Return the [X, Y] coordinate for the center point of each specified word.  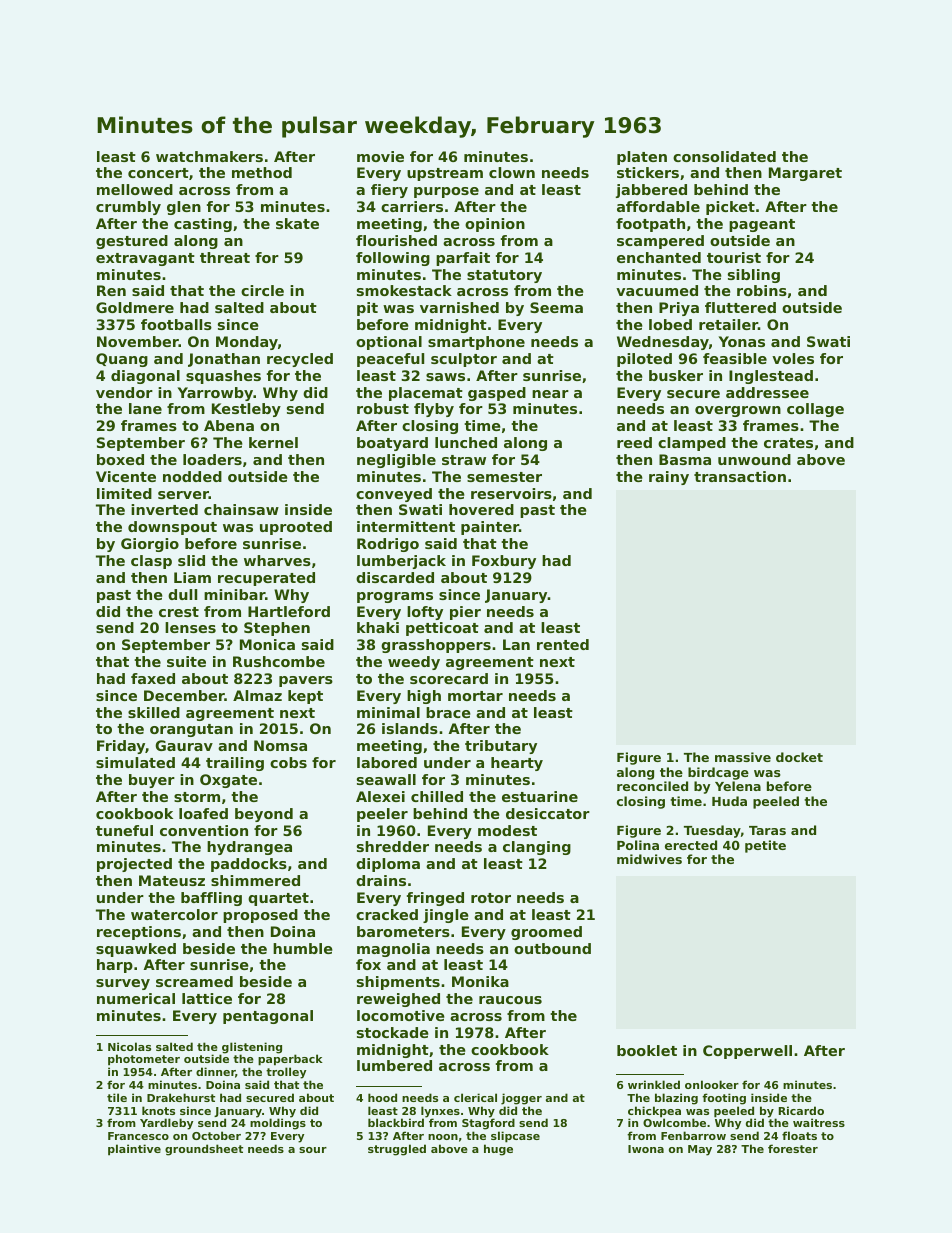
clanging [537, 848]
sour [313, 1150]
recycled [300, 360]
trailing [235, 764]
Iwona [646, 1149]
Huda [729, 801]
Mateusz [172, 880]
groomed [546, 933]
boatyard [392, 444]
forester [793, 1148]
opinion [495, 225]
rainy [669, 478]
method [262, 172]
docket [799, 757]
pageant [762, 225]
